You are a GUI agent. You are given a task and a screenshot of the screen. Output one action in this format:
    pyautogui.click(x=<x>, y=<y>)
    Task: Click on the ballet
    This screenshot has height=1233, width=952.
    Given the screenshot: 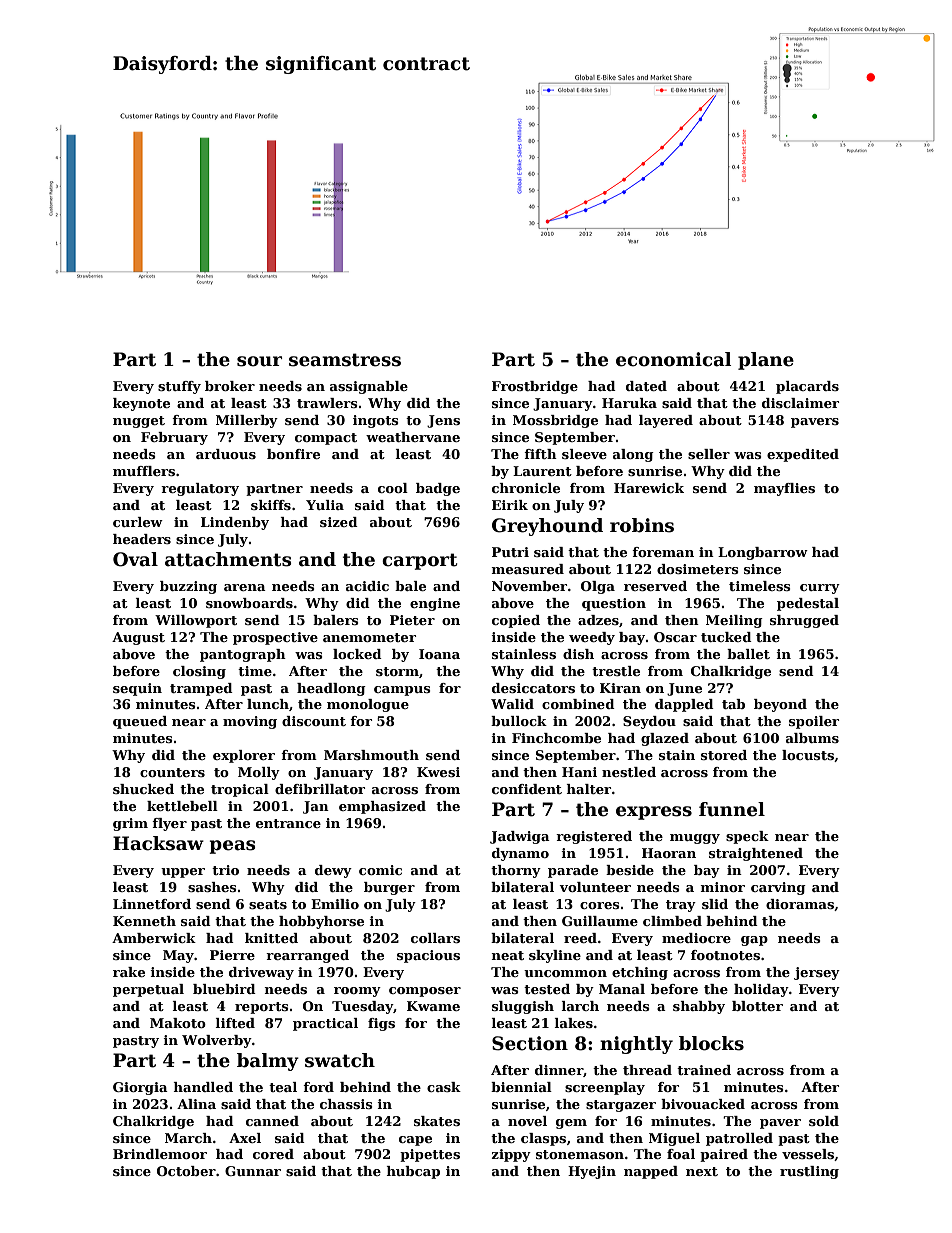 What is the action you would take?
    pyautogui.click(x=748, y=654)
